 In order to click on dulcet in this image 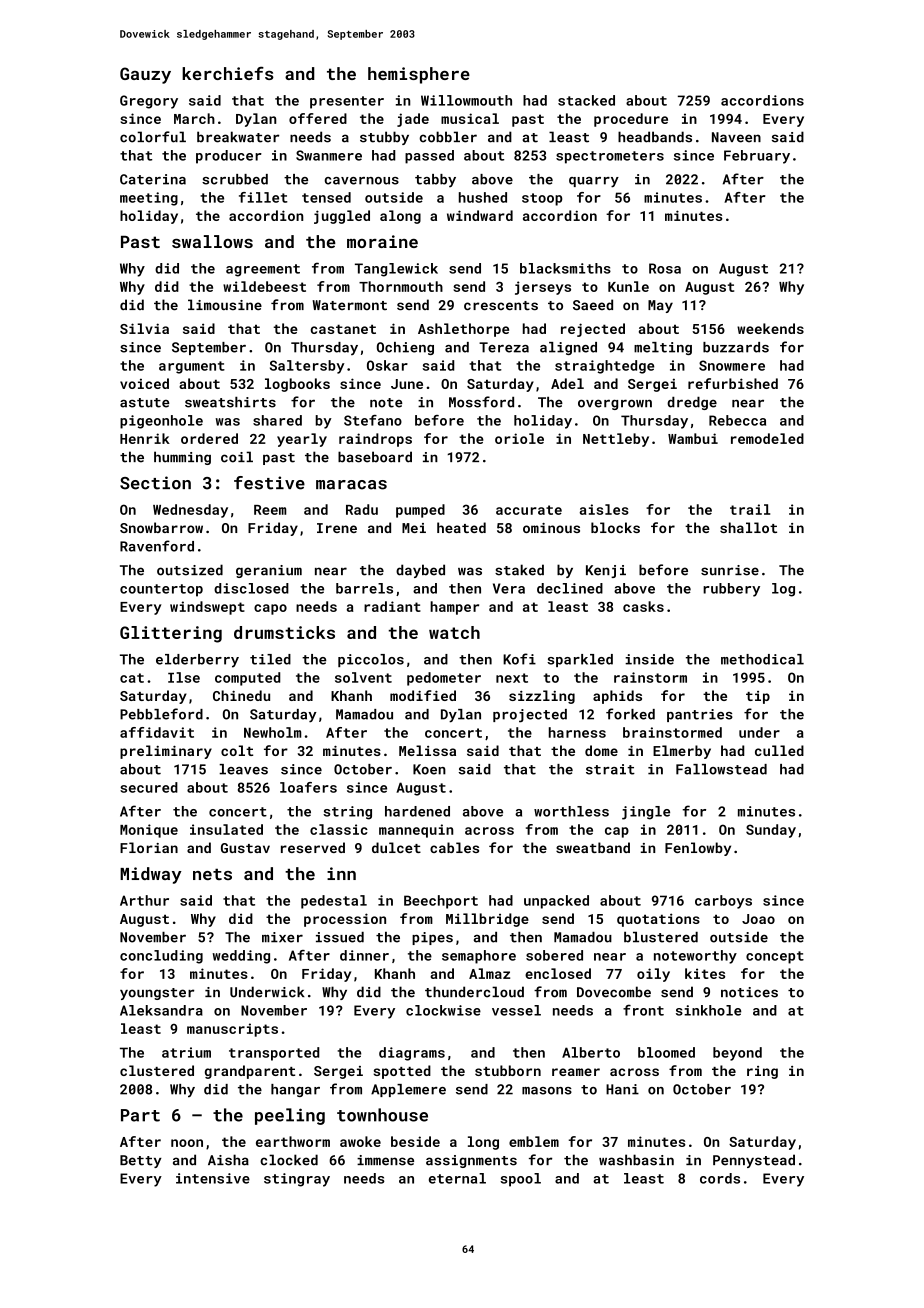, I will do `click(396, 847)`.
